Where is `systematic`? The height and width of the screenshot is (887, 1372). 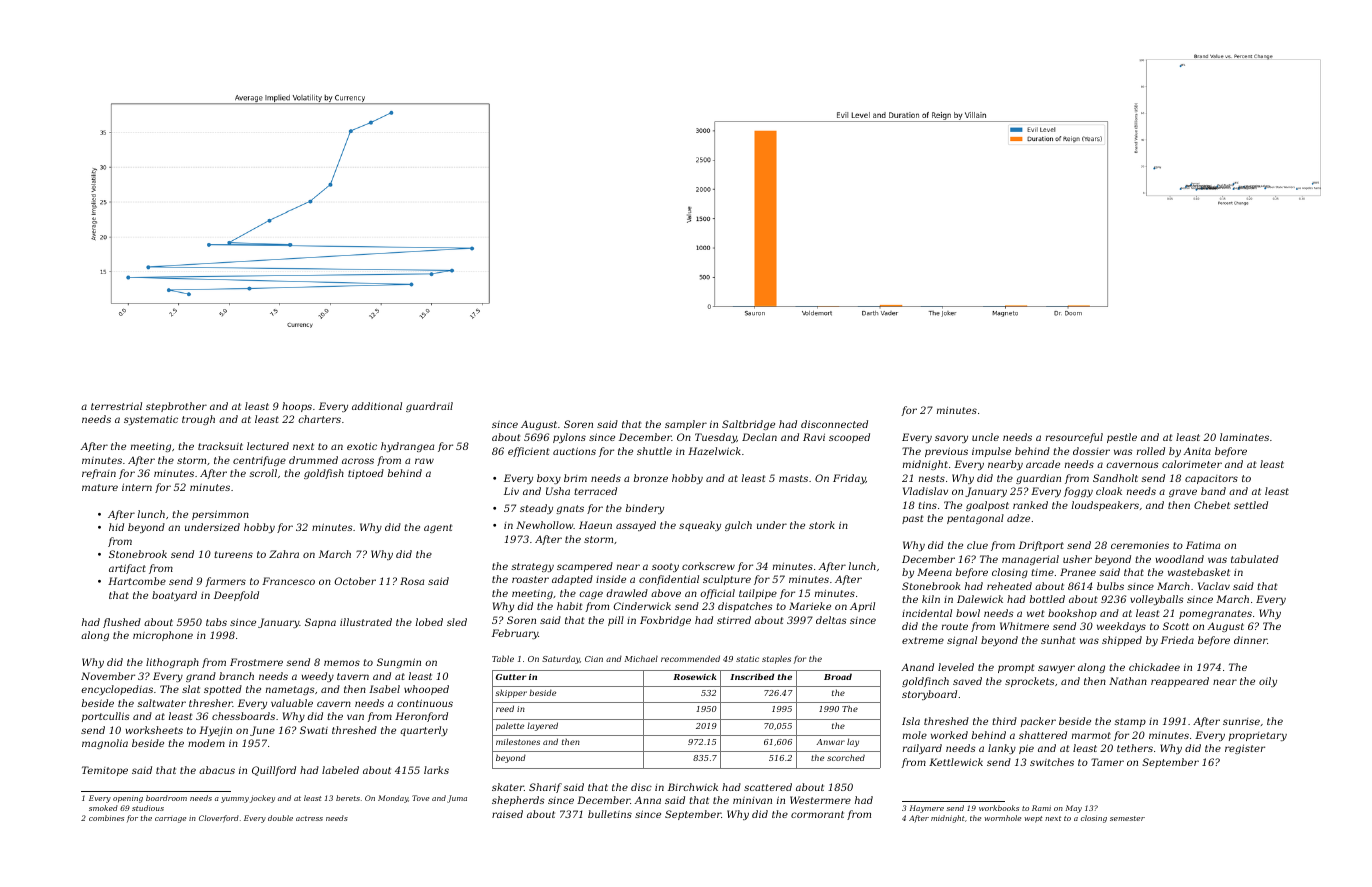 systematic is located at coordinates (151, 420).
